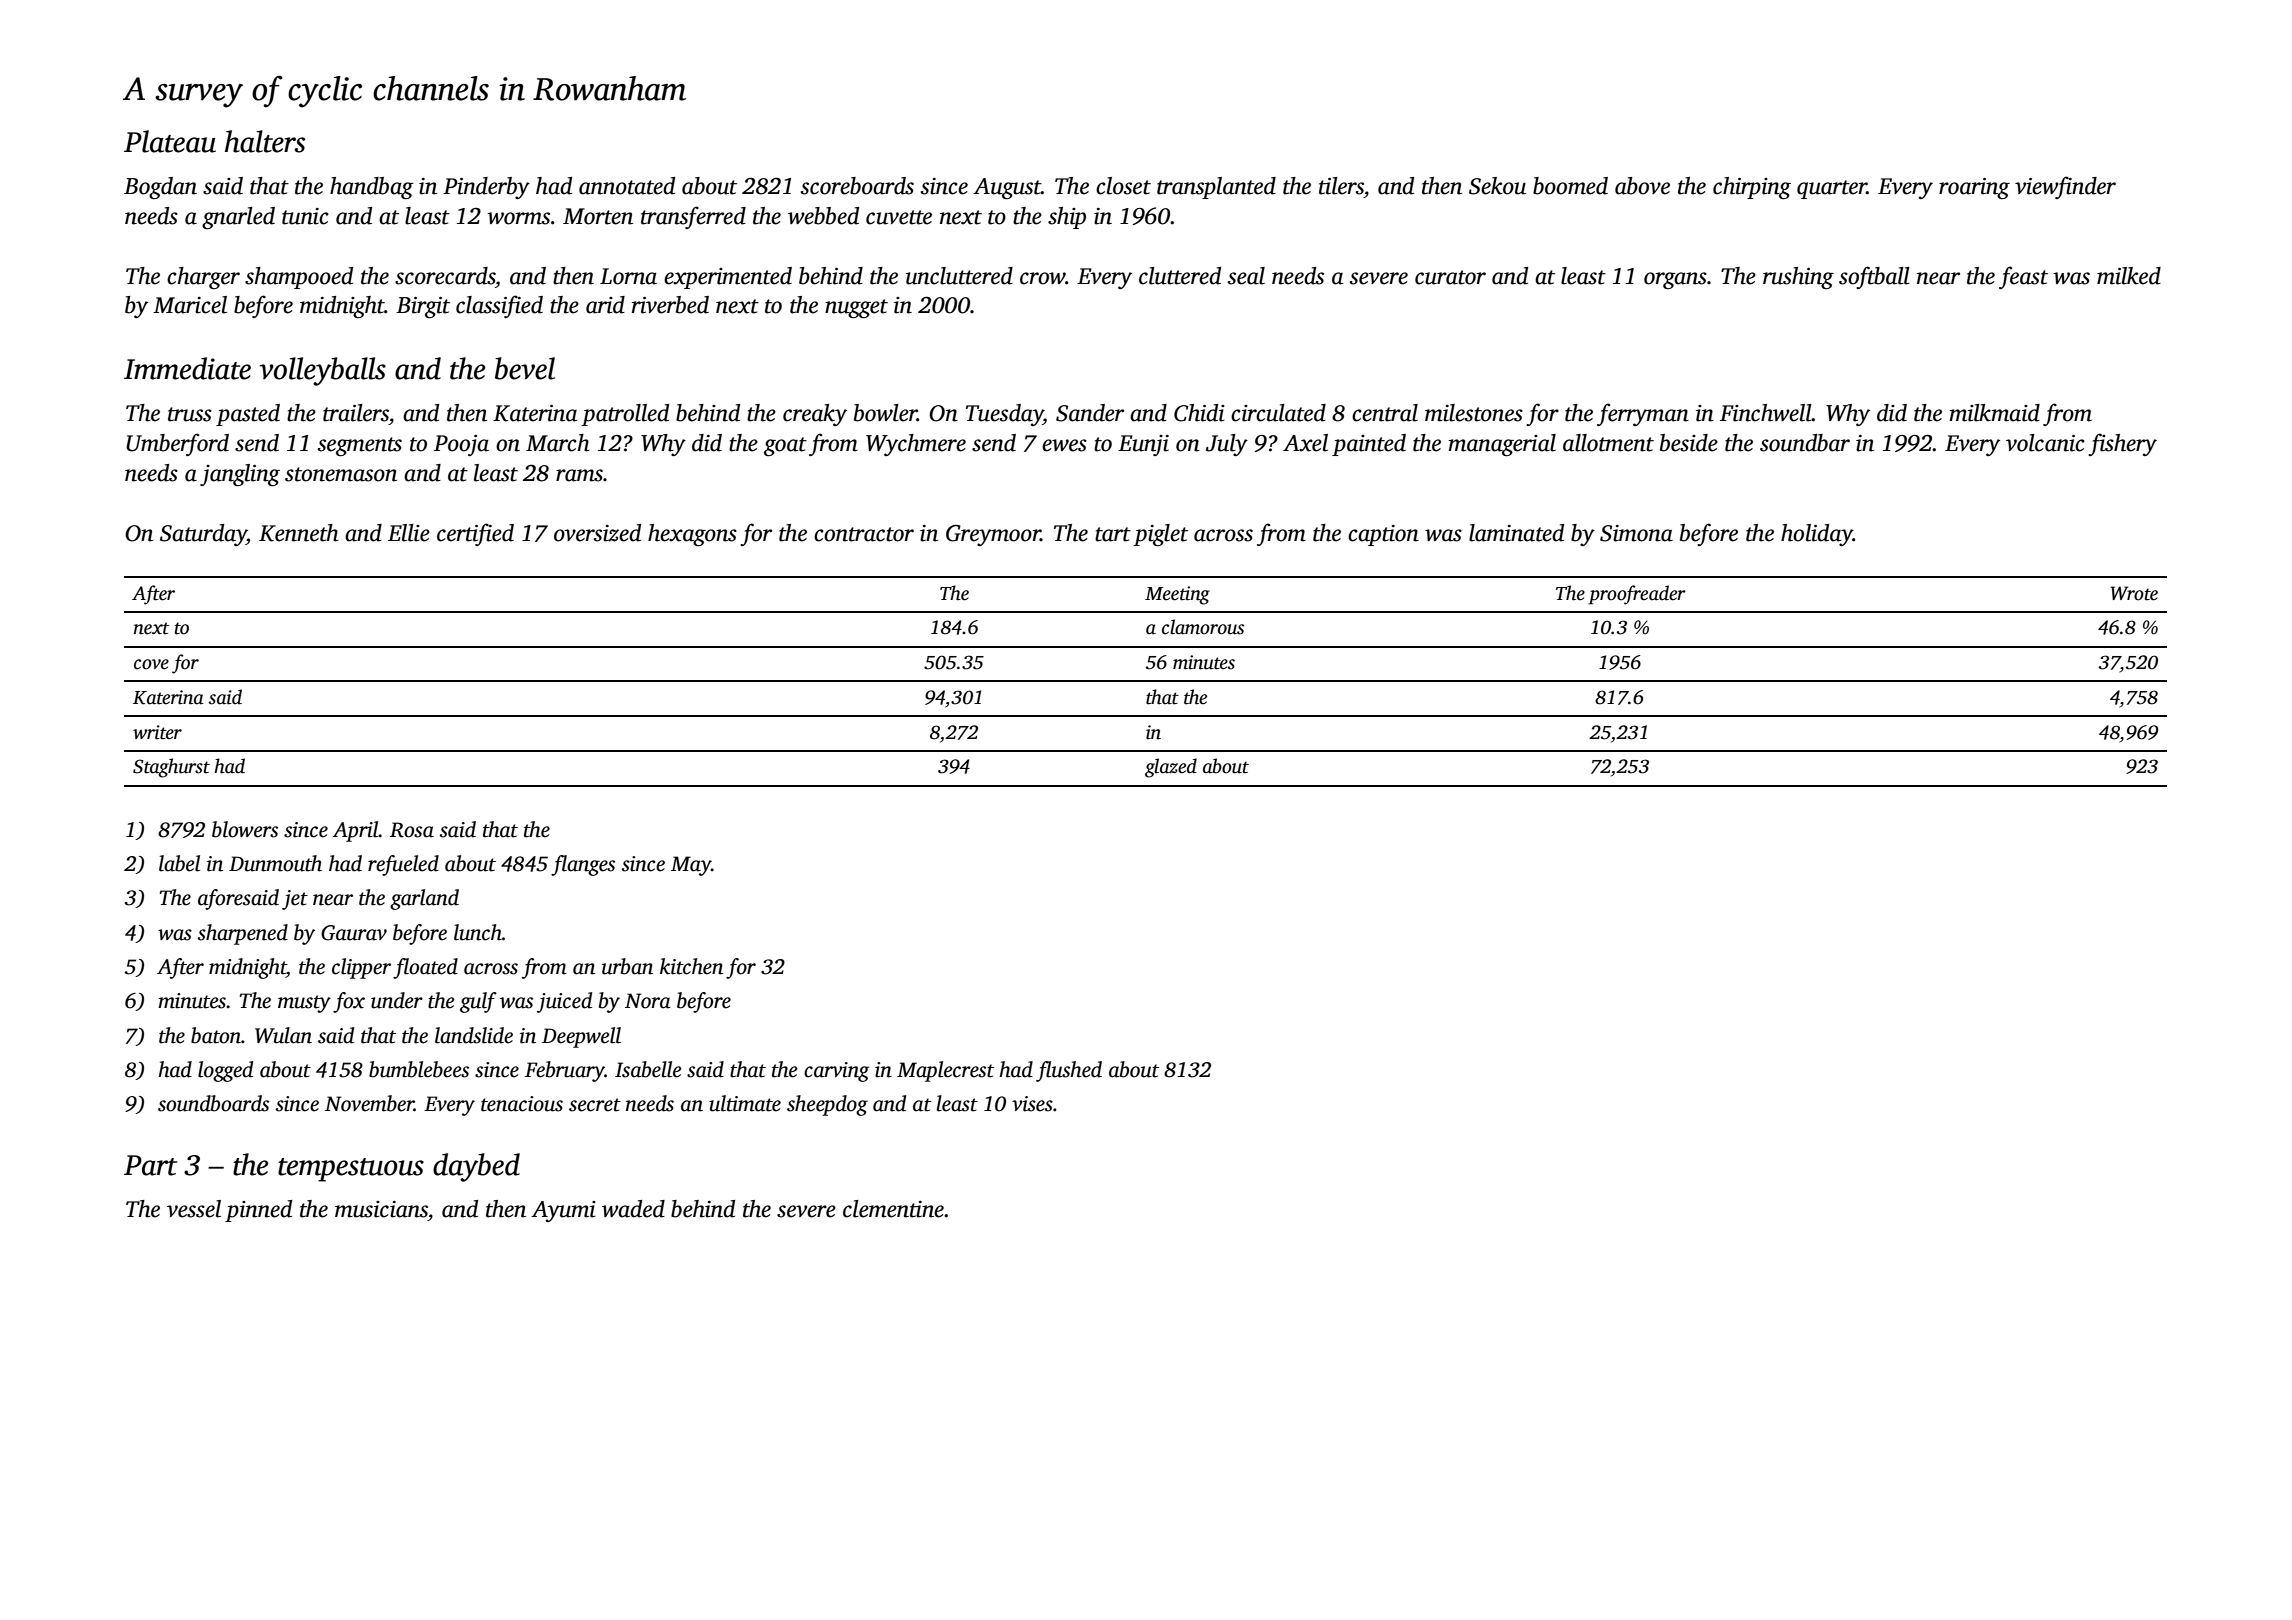  Describe the element at coordinates (1341, 186) in the screenshot. I see `tilers` at that location.
